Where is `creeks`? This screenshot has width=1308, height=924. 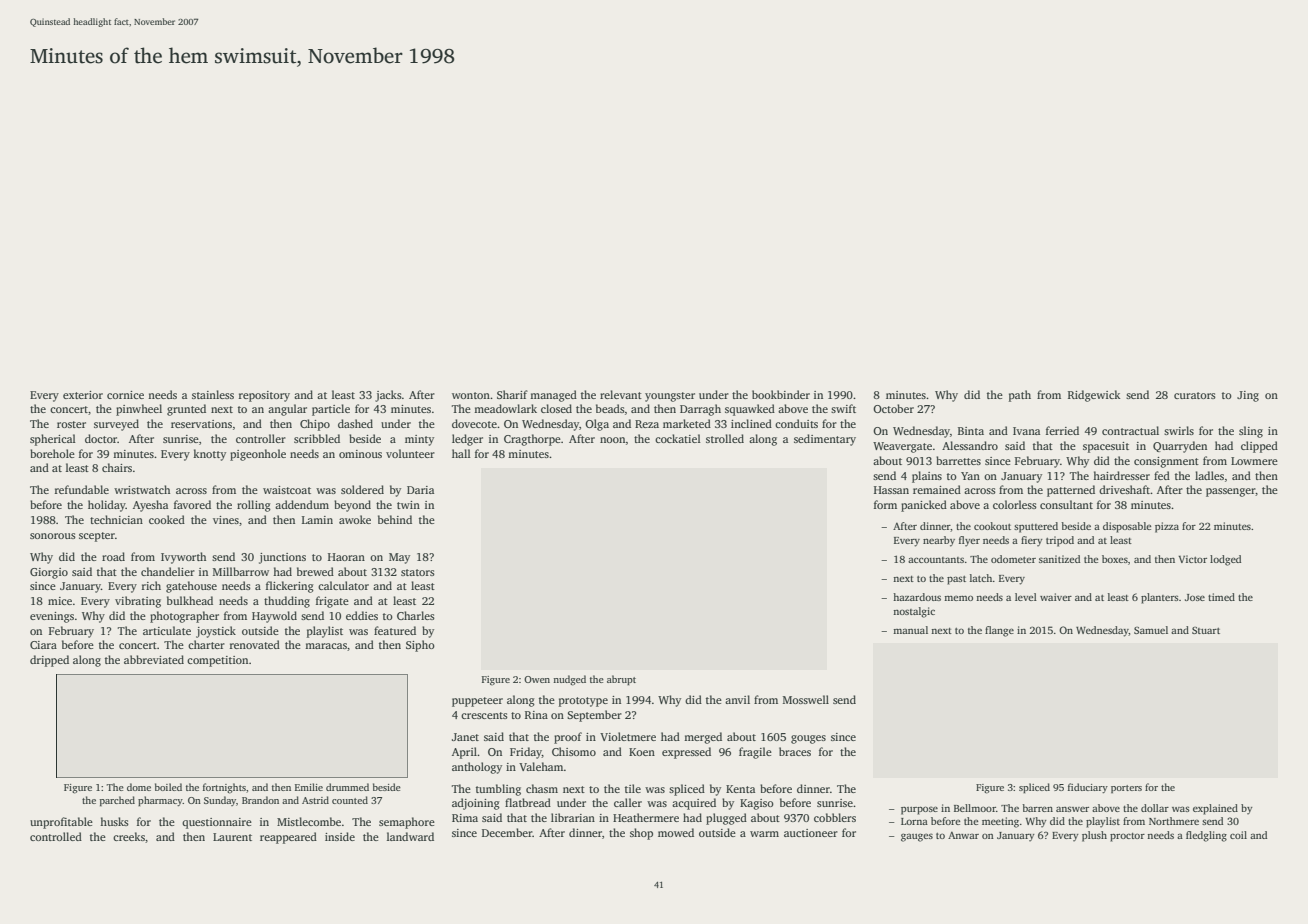 creeks is located at coordinates (129, 836).
